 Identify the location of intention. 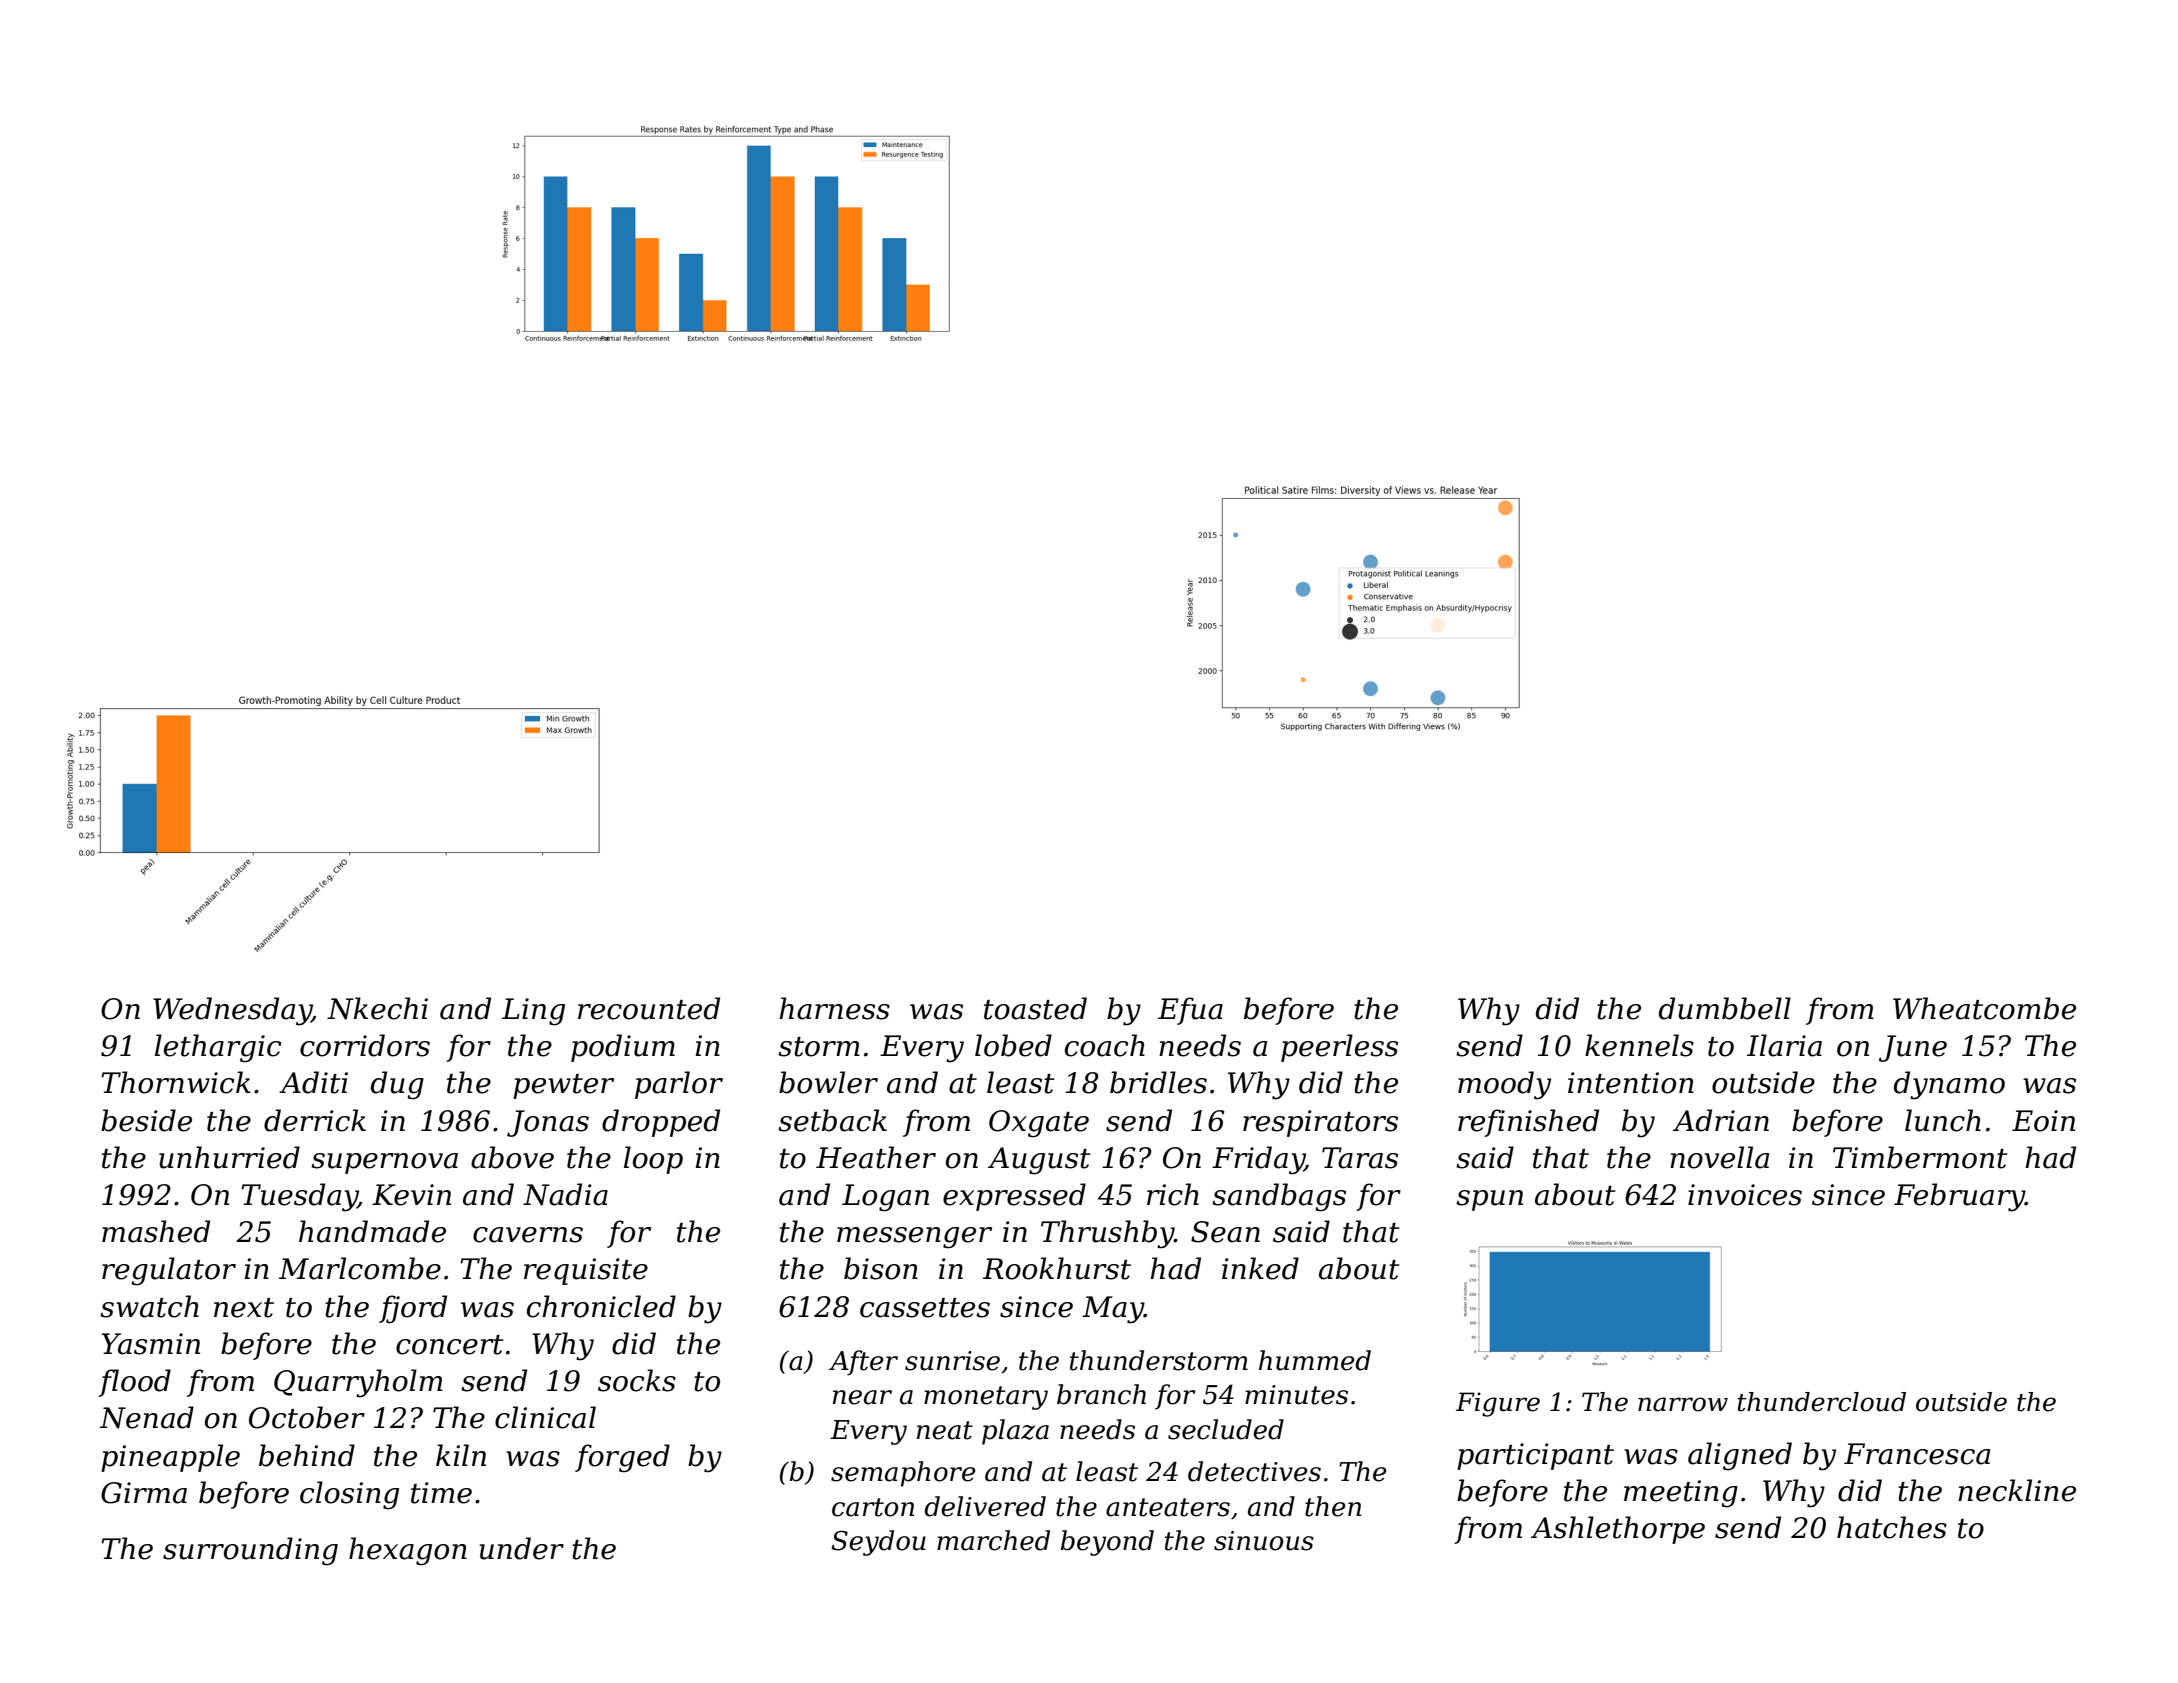
(1631, 1083).
